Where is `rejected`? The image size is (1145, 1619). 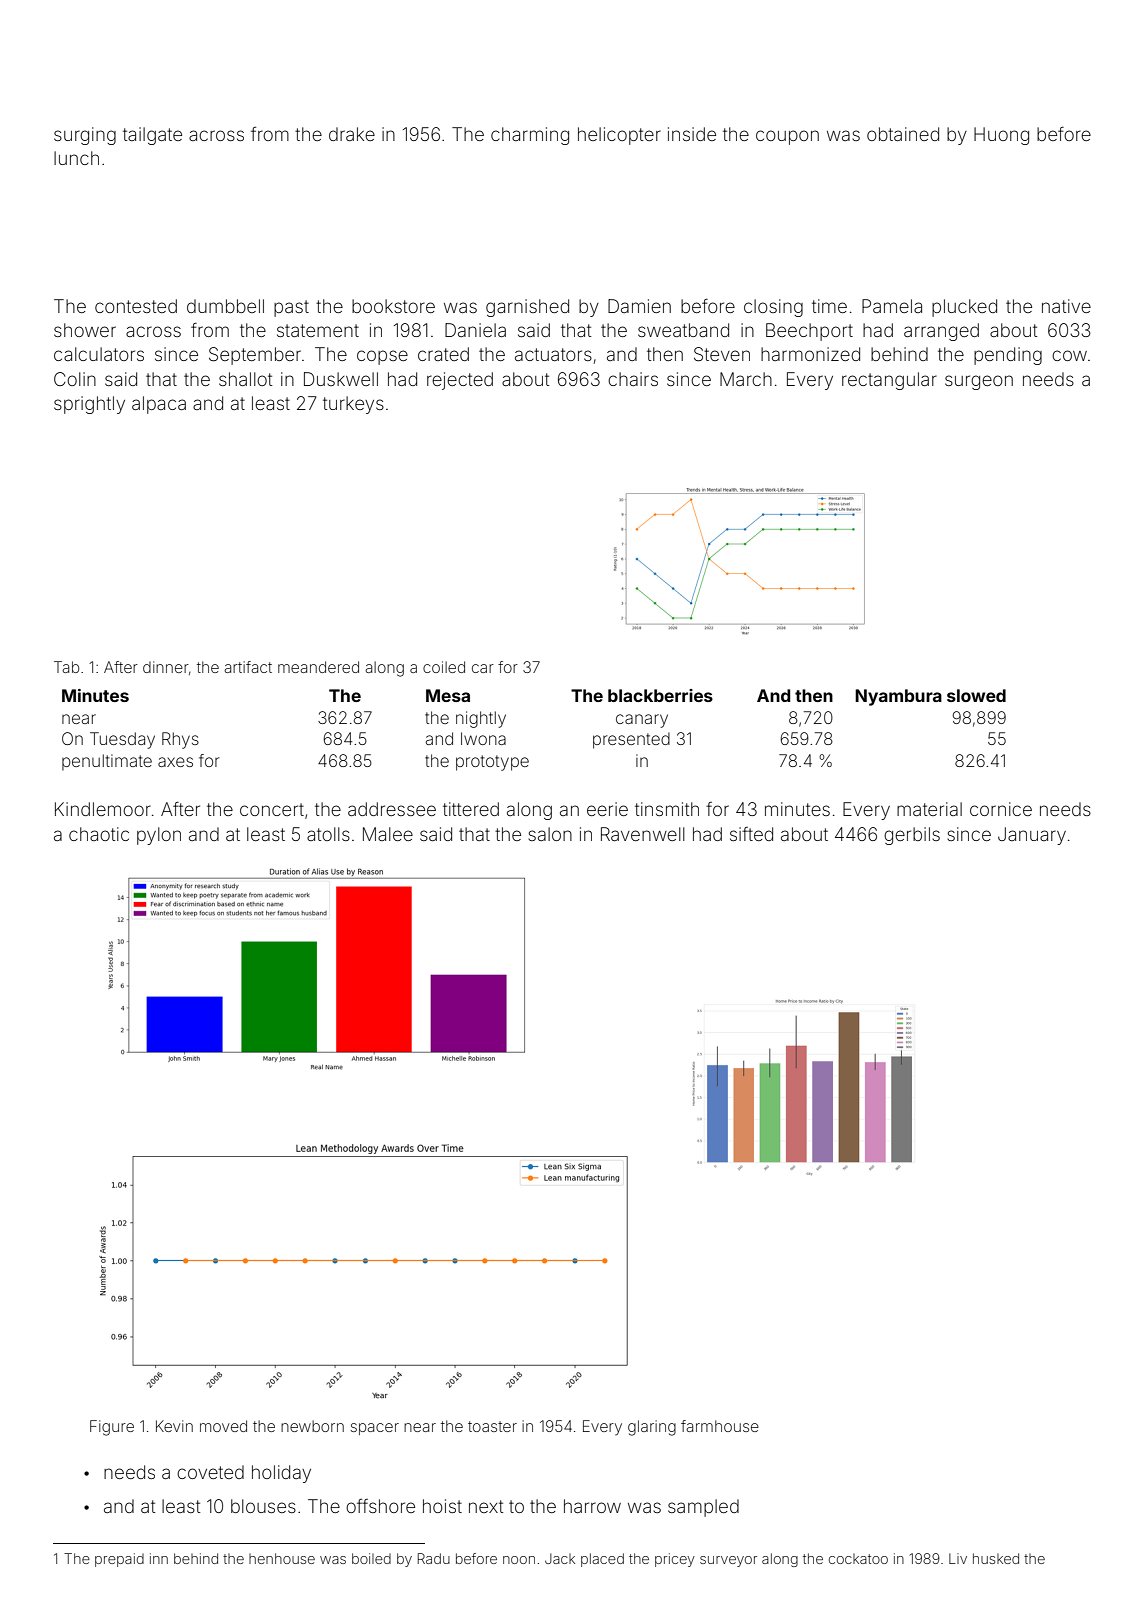 rejected is located at coordinates (460, 381).
